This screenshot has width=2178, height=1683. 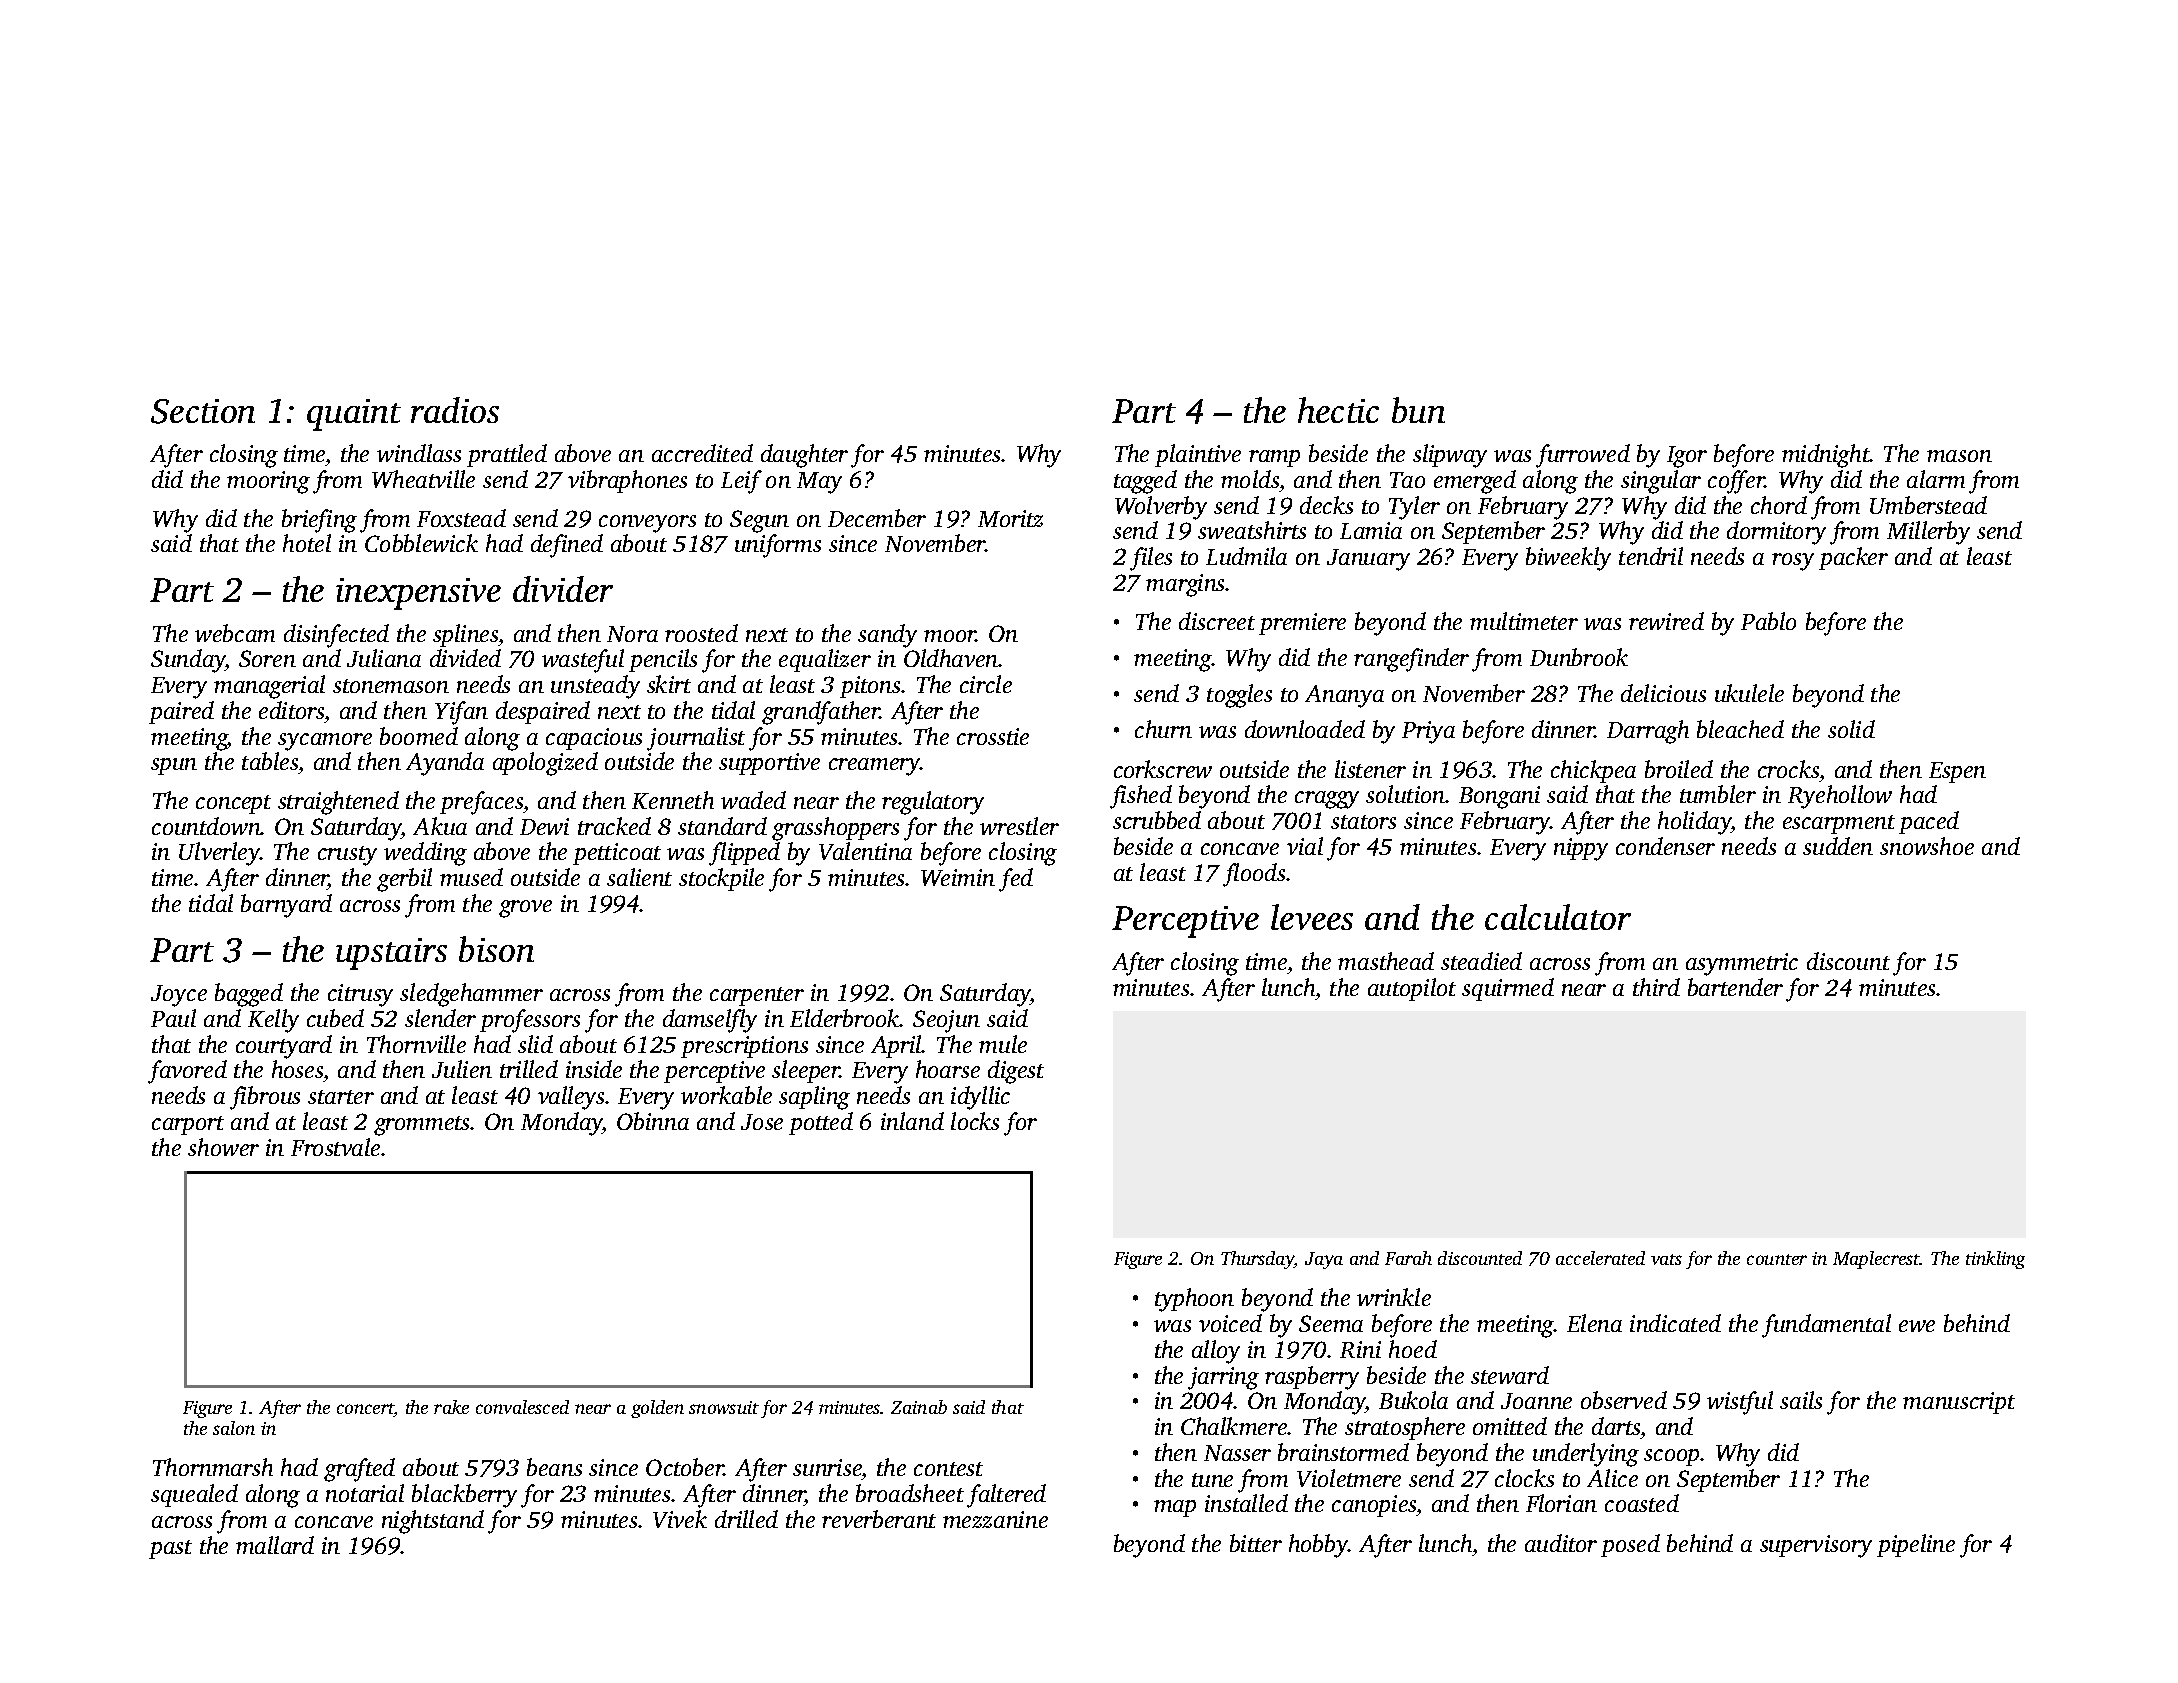 I want to click on digest, so click(x=1016, y=1072).
